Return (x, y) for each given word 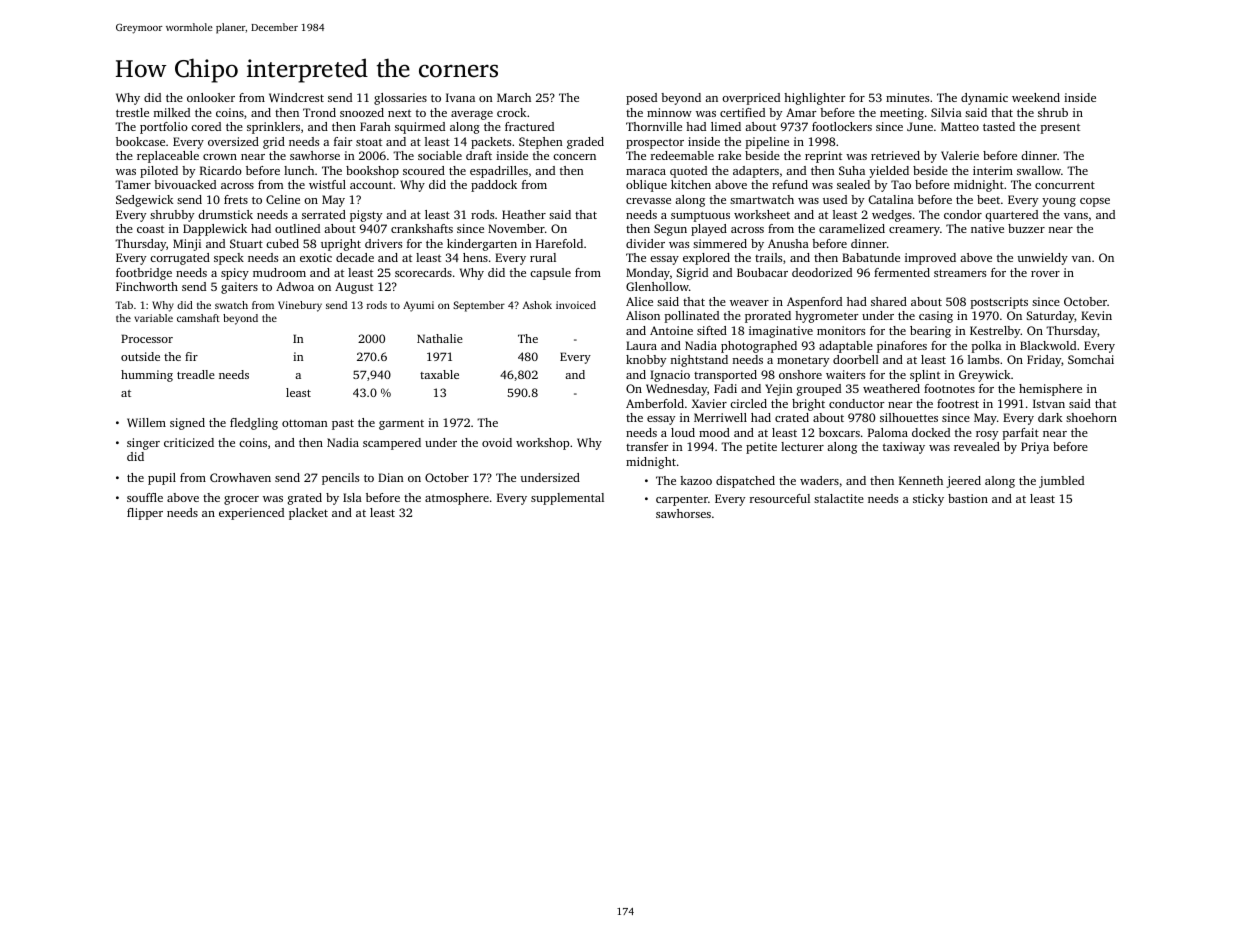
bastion (968, 498)
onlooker (211, 97)
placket (308, 514)
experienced (251, 514)
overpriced (751, 99)
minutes (907, 97)
